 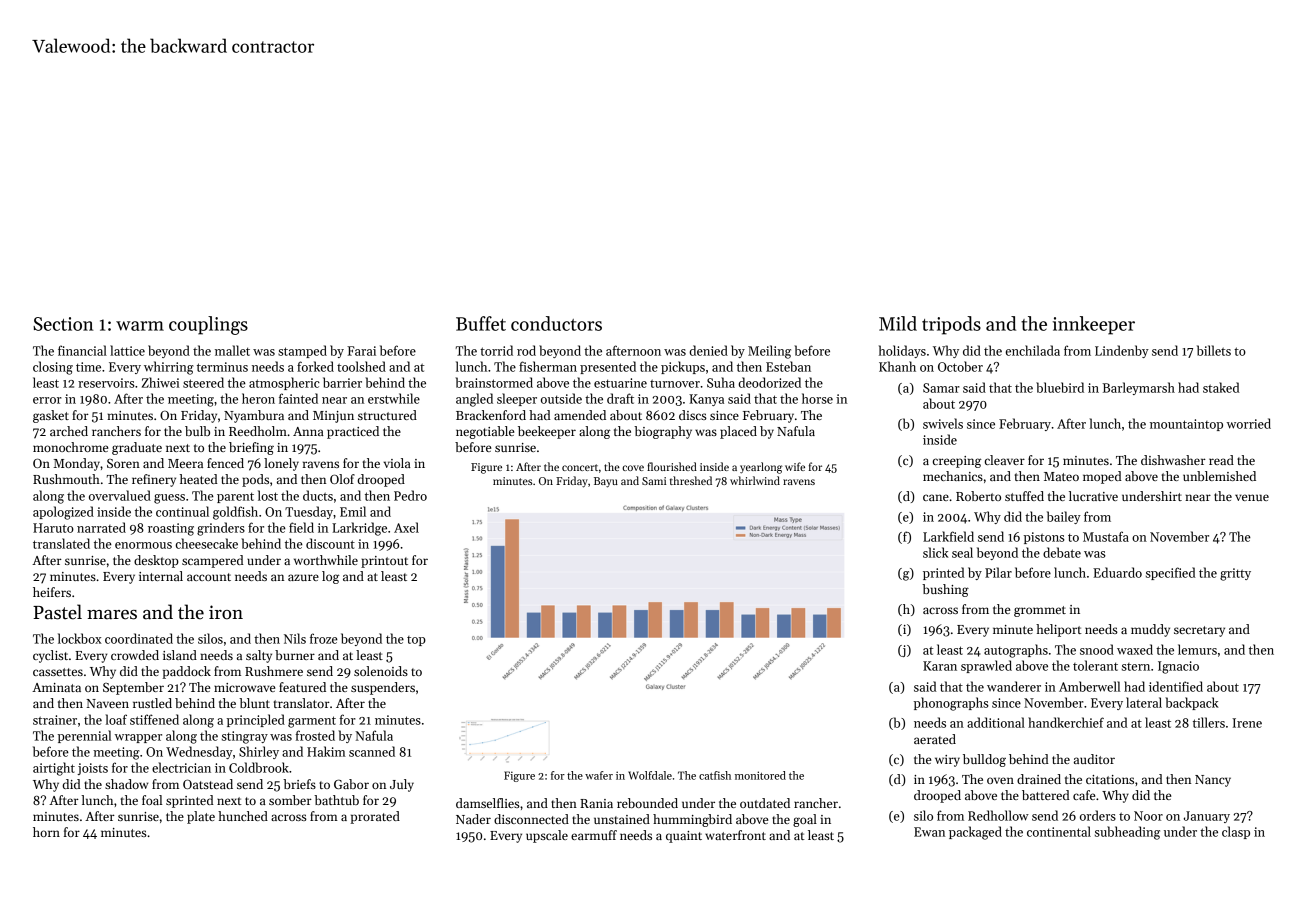 I want to click on lattice, so click(x=127, y=350).
